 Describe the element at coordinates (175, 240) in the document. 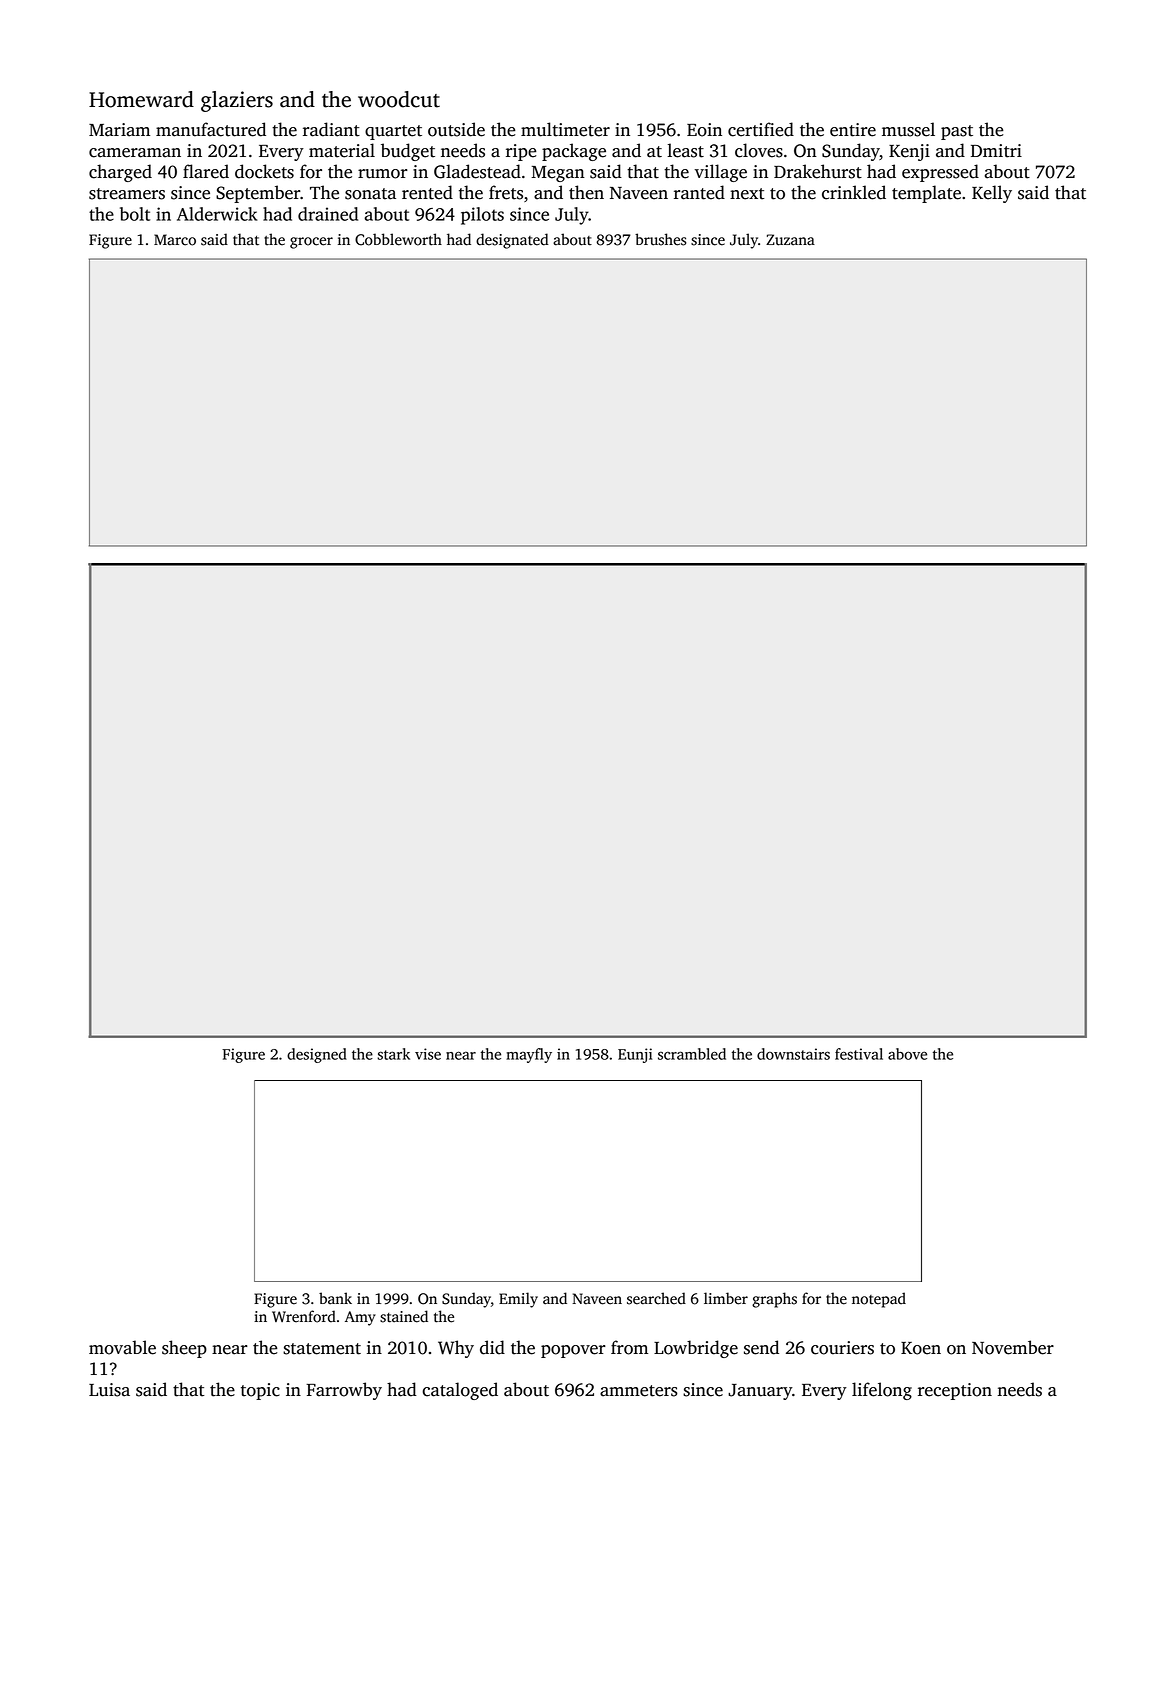

I see `Marco` at that location.
